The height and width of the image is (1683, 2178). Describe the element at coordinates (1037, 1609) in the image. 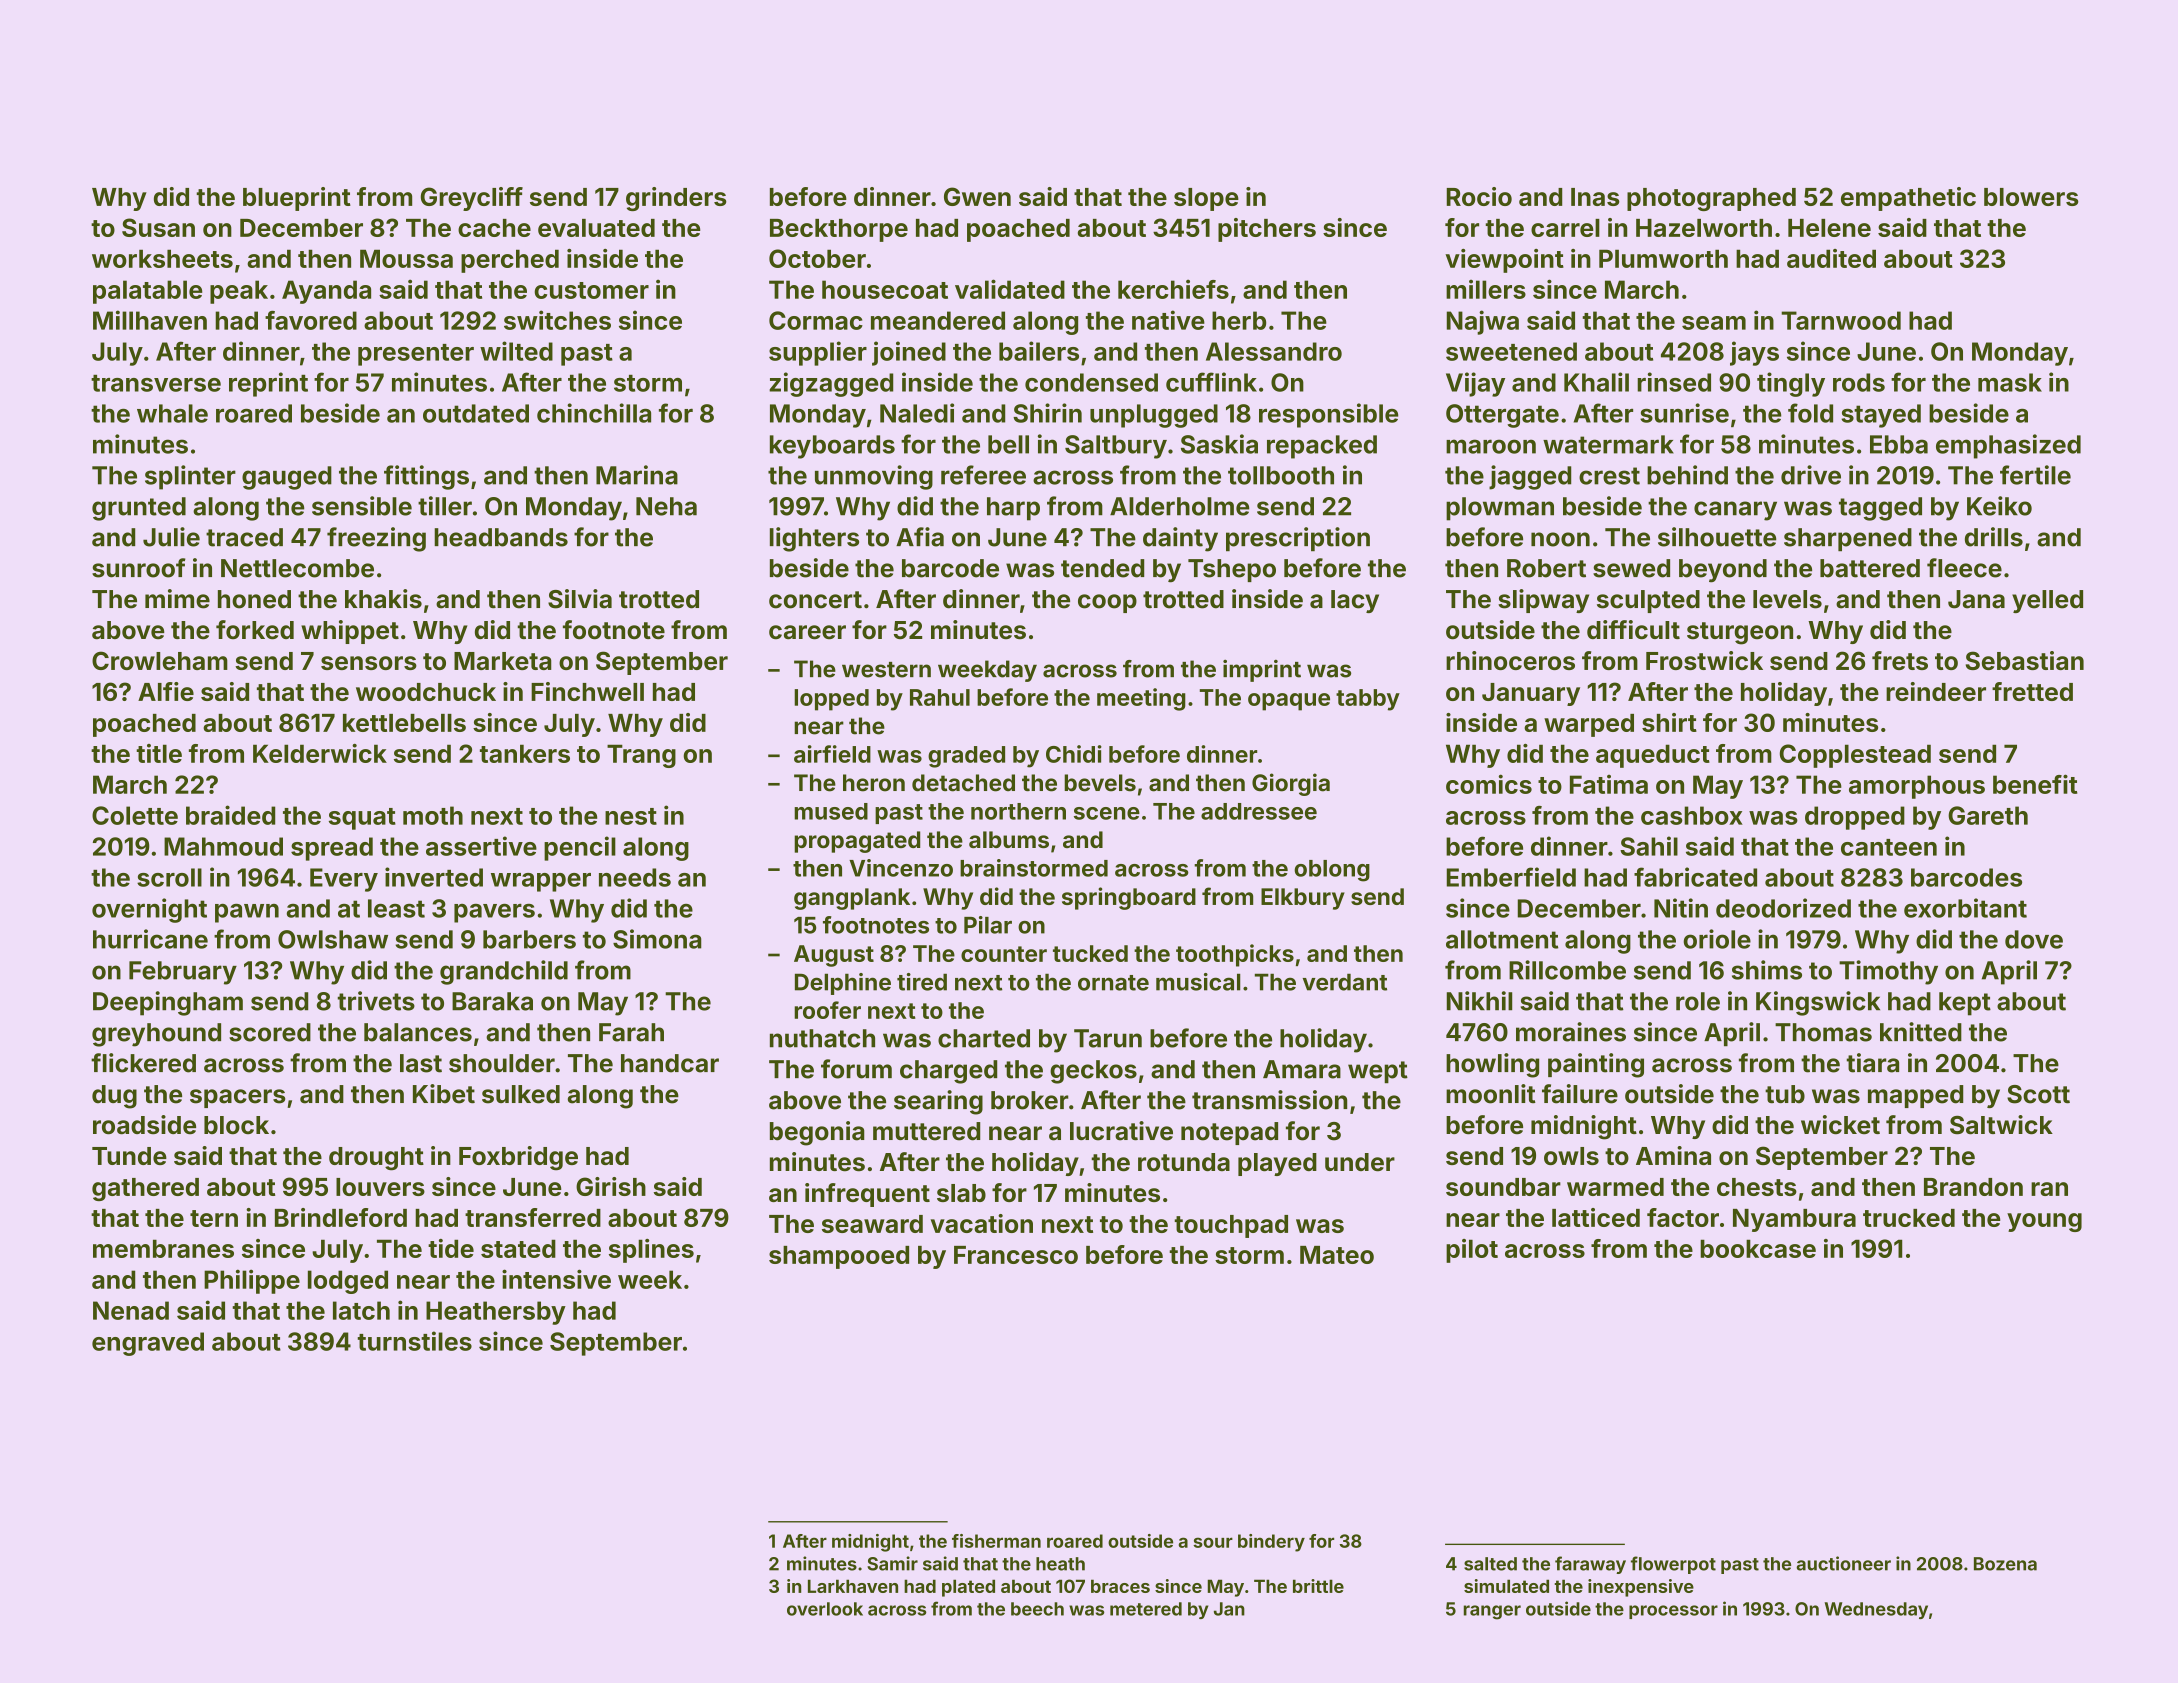

I see `beech` at that location.
